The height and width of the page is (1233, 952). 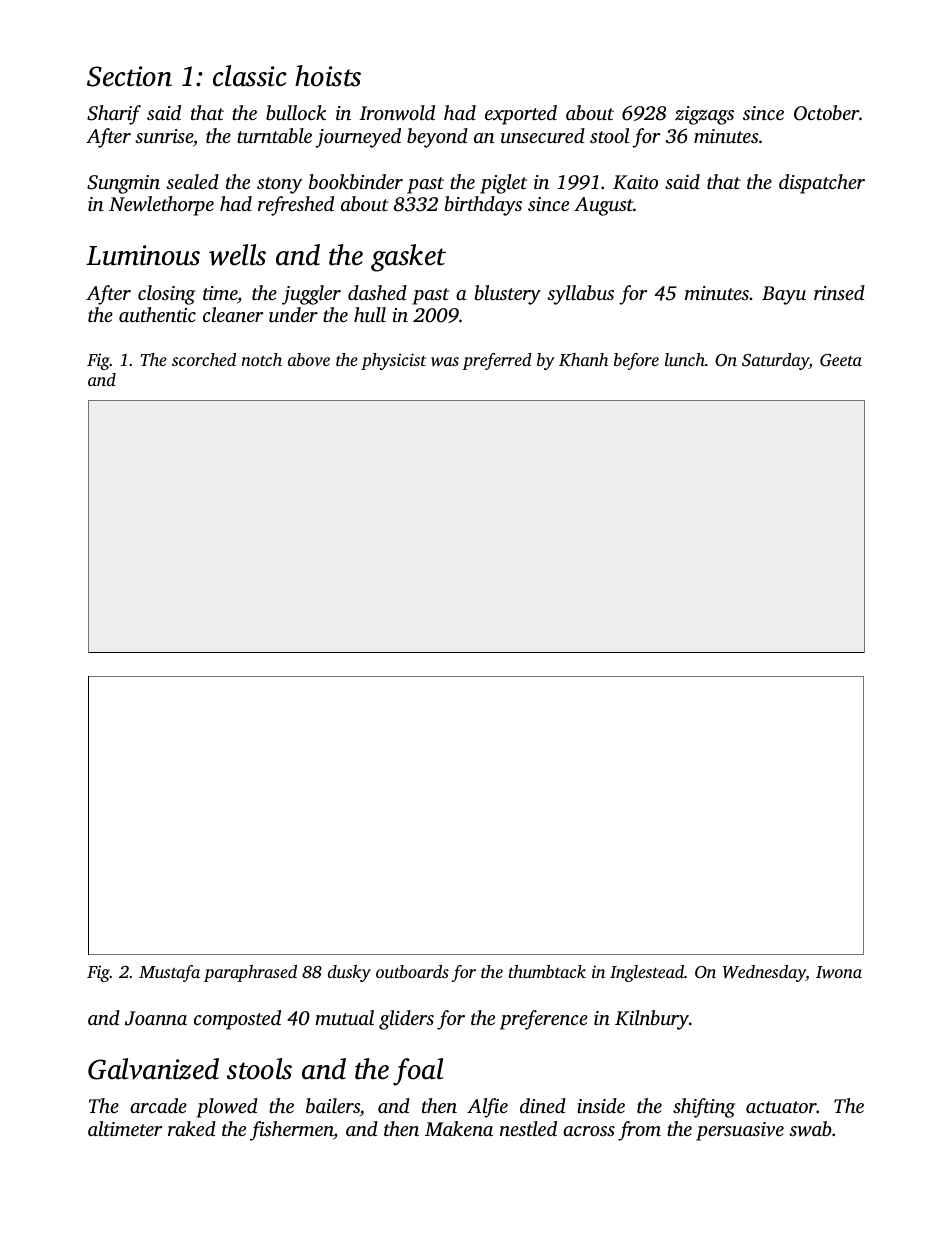 I want to click on outboards, so click(x=412, y=971).
